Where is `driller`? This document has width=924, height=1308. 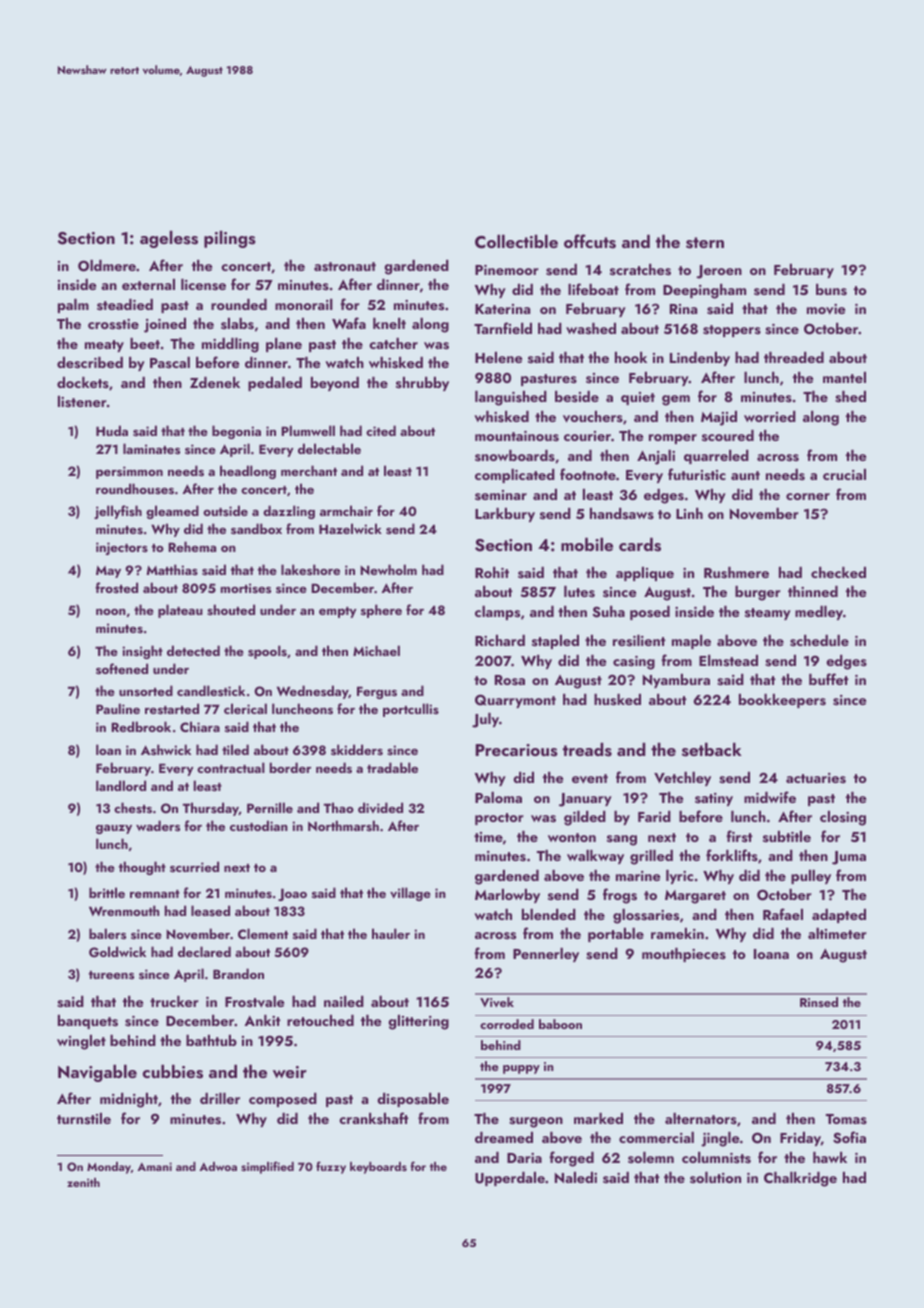 driller is located at coordinates (220, 1098).
